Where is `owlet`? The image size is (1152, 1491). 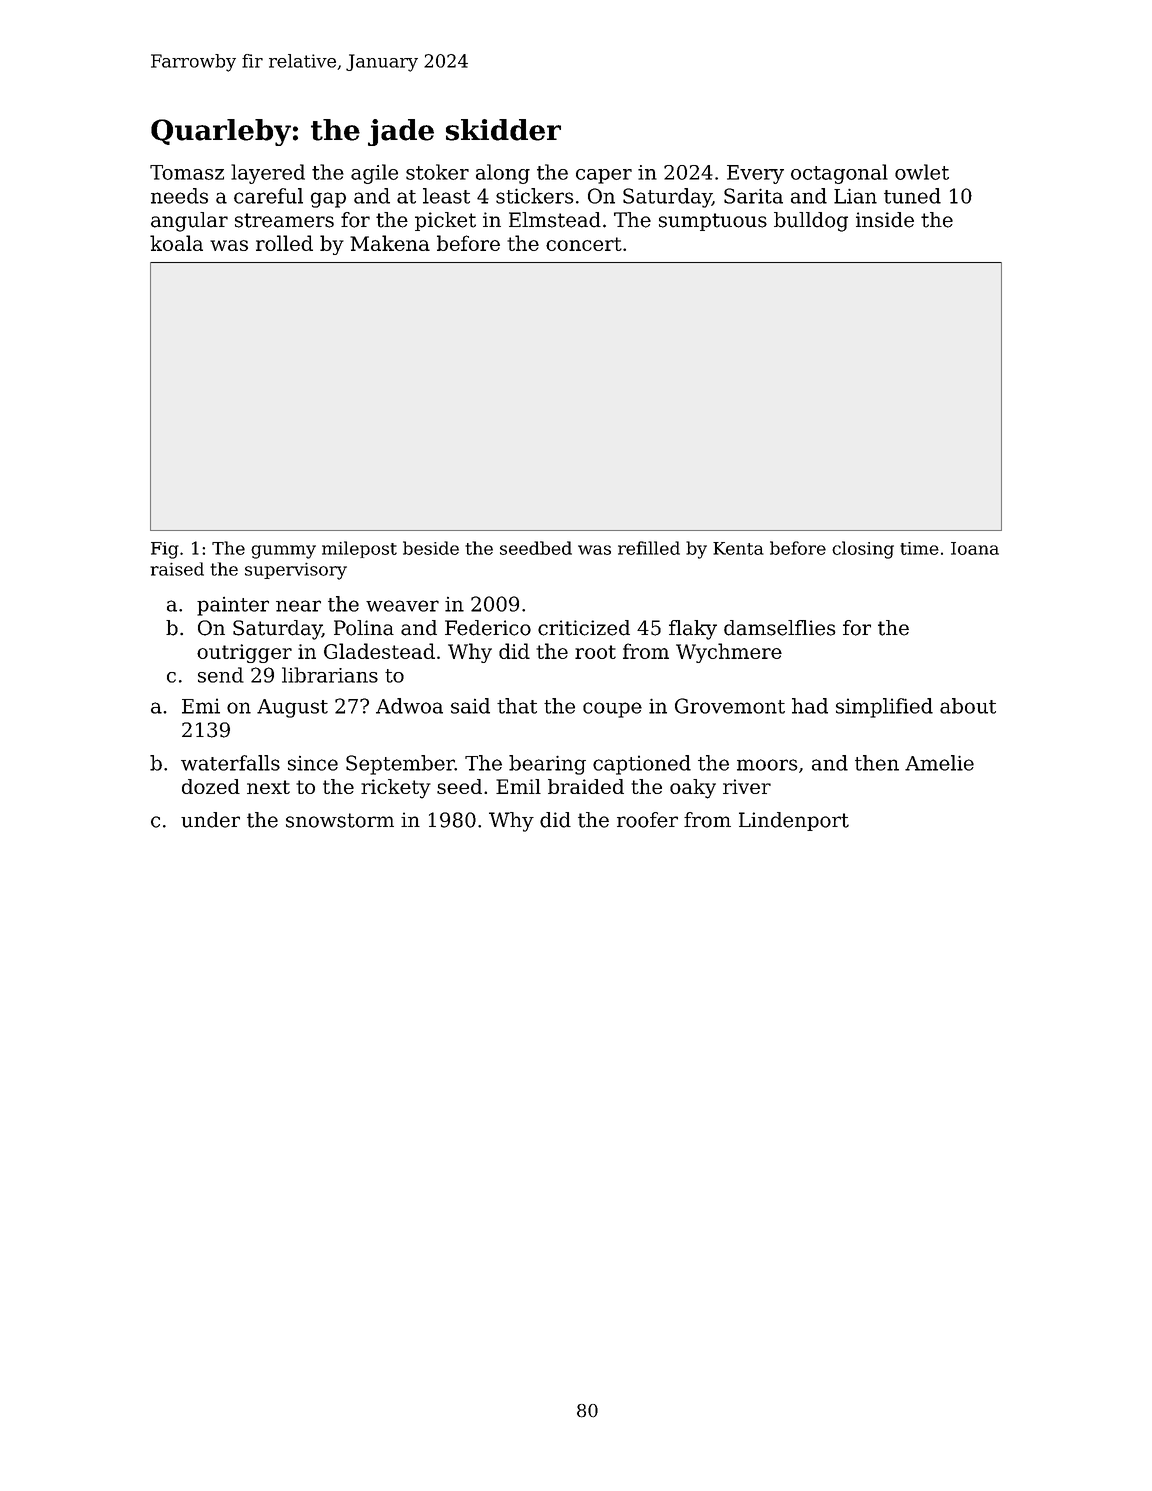
owlet is located at coordinates (922, 172).
